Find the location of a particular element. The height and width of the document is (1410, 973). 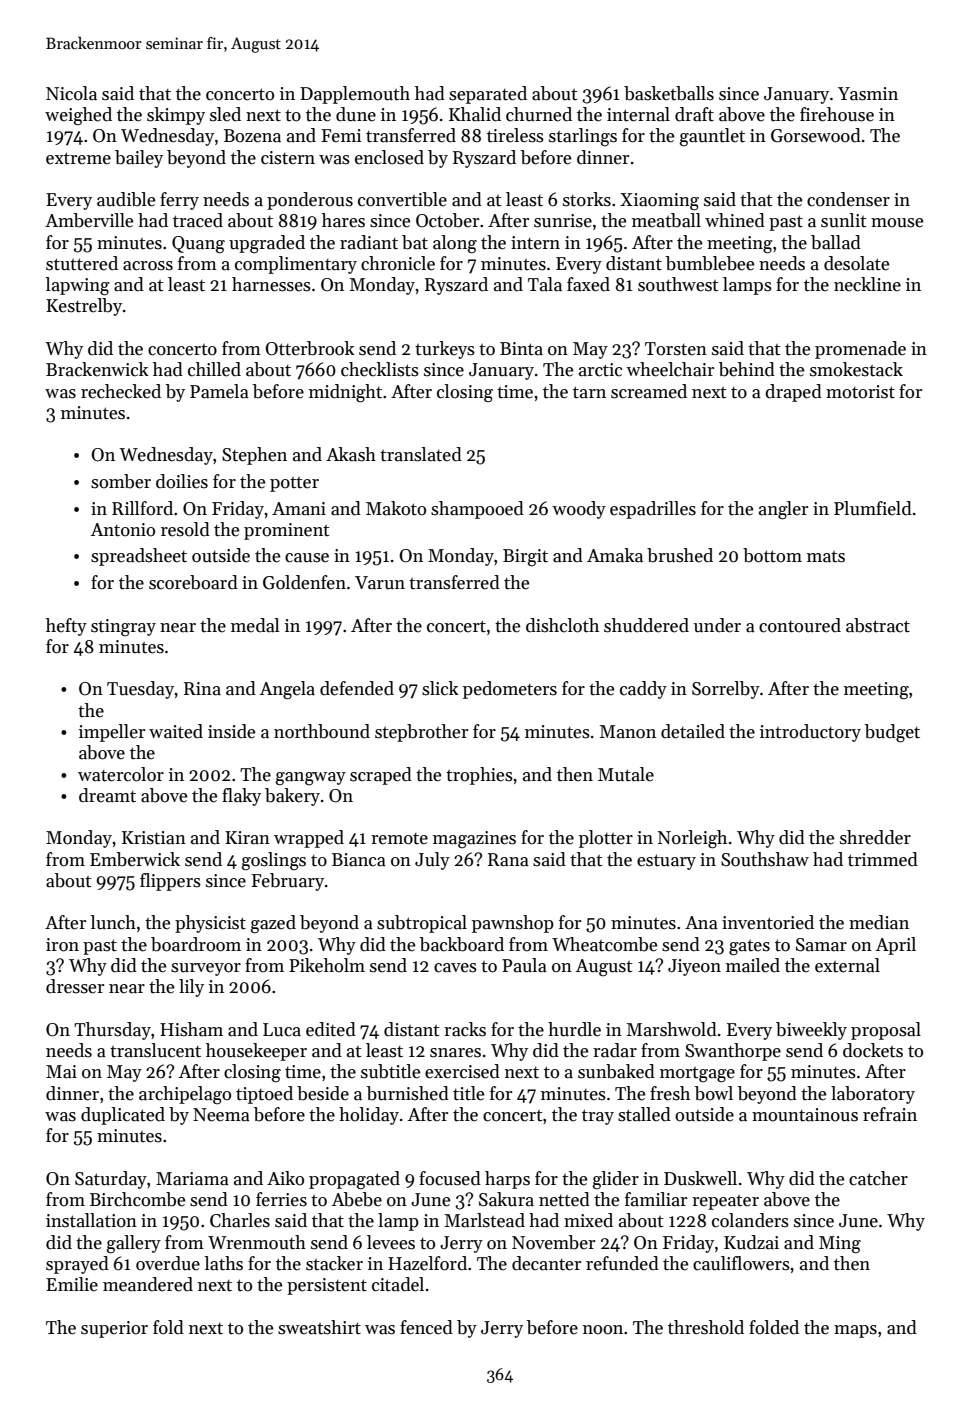

medal is located at coordinates (255, 625).
